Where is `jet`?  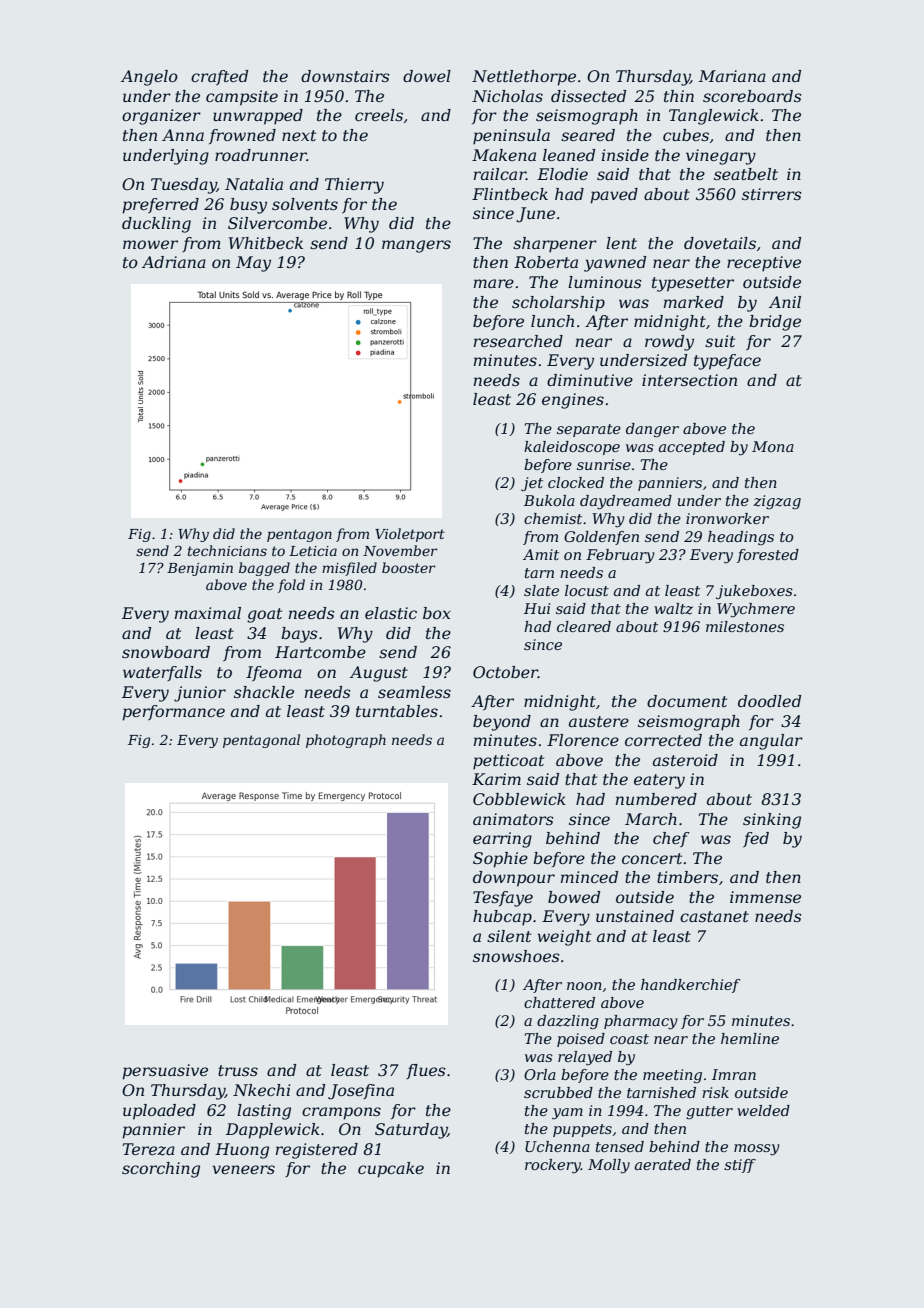 jet is located at coordinates (532, 484).
